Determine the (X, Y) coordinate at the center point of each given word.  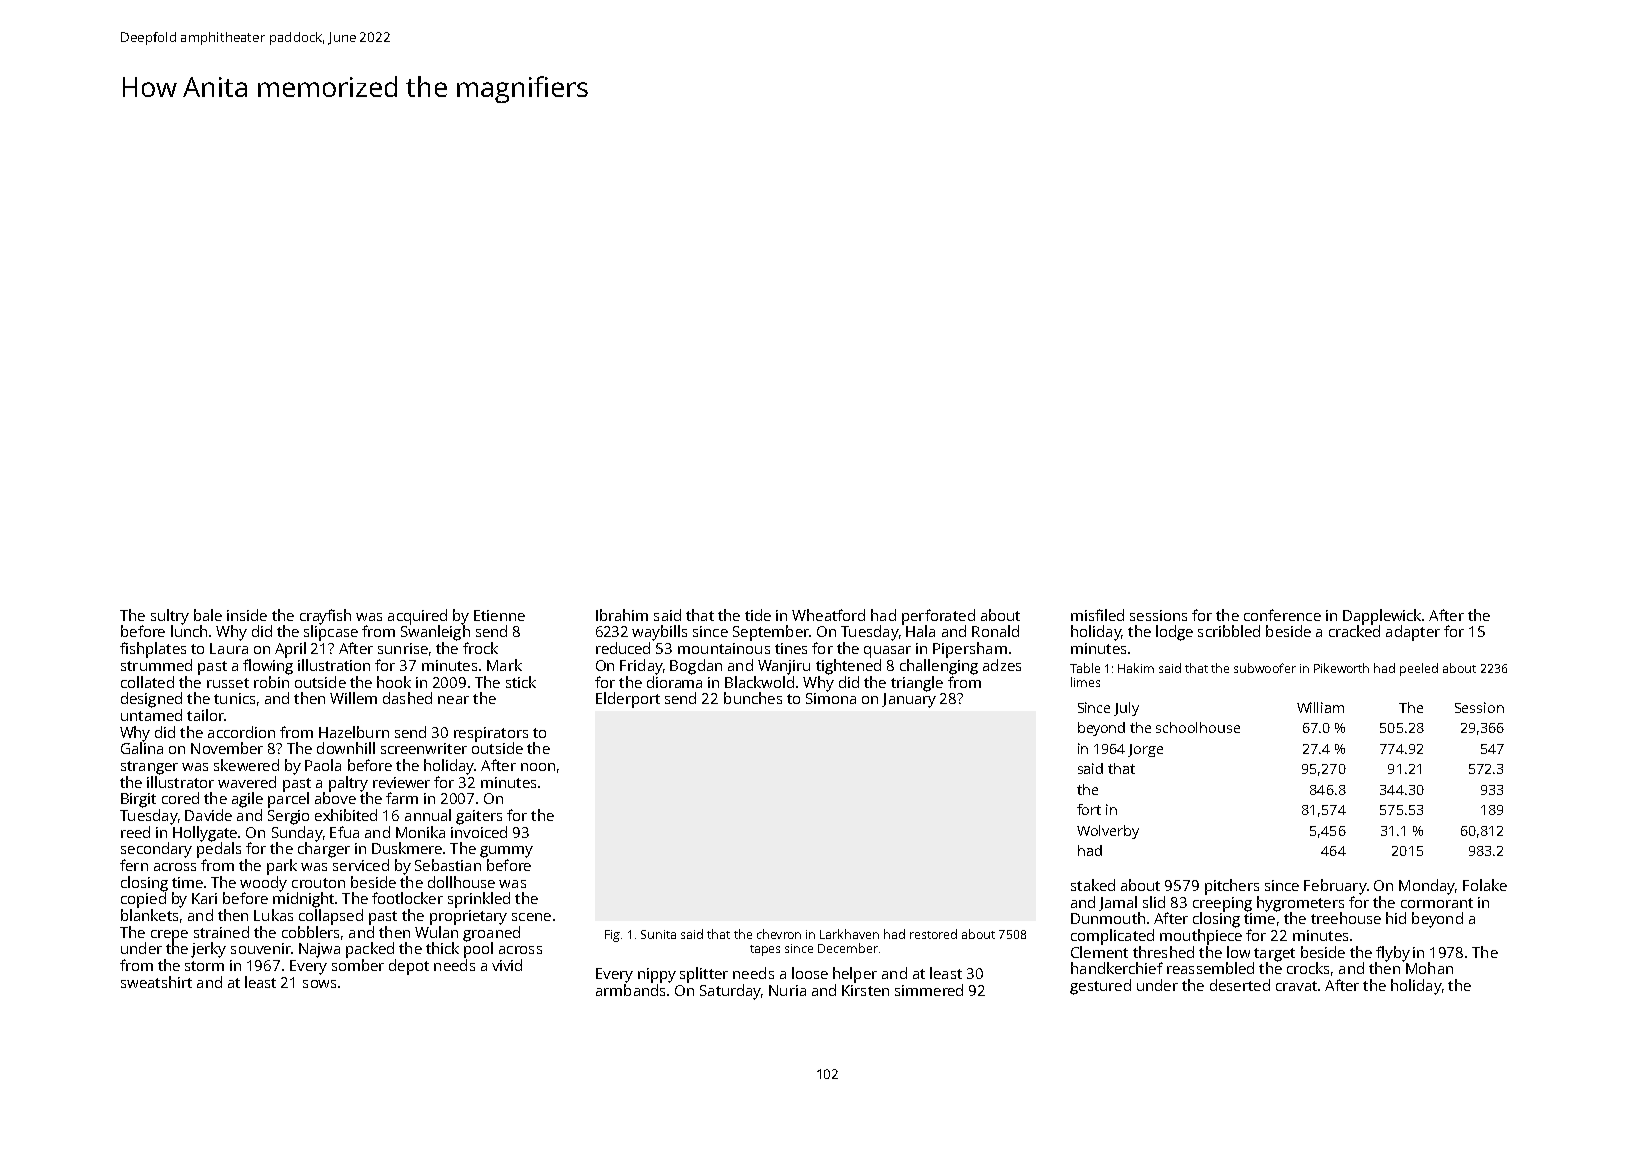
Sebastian (448, 865)
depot (409, 967)
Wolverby (1108, 832)
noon (538, 767)
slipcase (331, 633)
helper (855, 975)
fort (1089, 809)
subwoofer (1265, 668)
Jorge (1145, 750)
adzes (1002, 665)
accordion (241, 732)
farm (402, 798)
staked (1093, 885)
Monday (1427, 887)
